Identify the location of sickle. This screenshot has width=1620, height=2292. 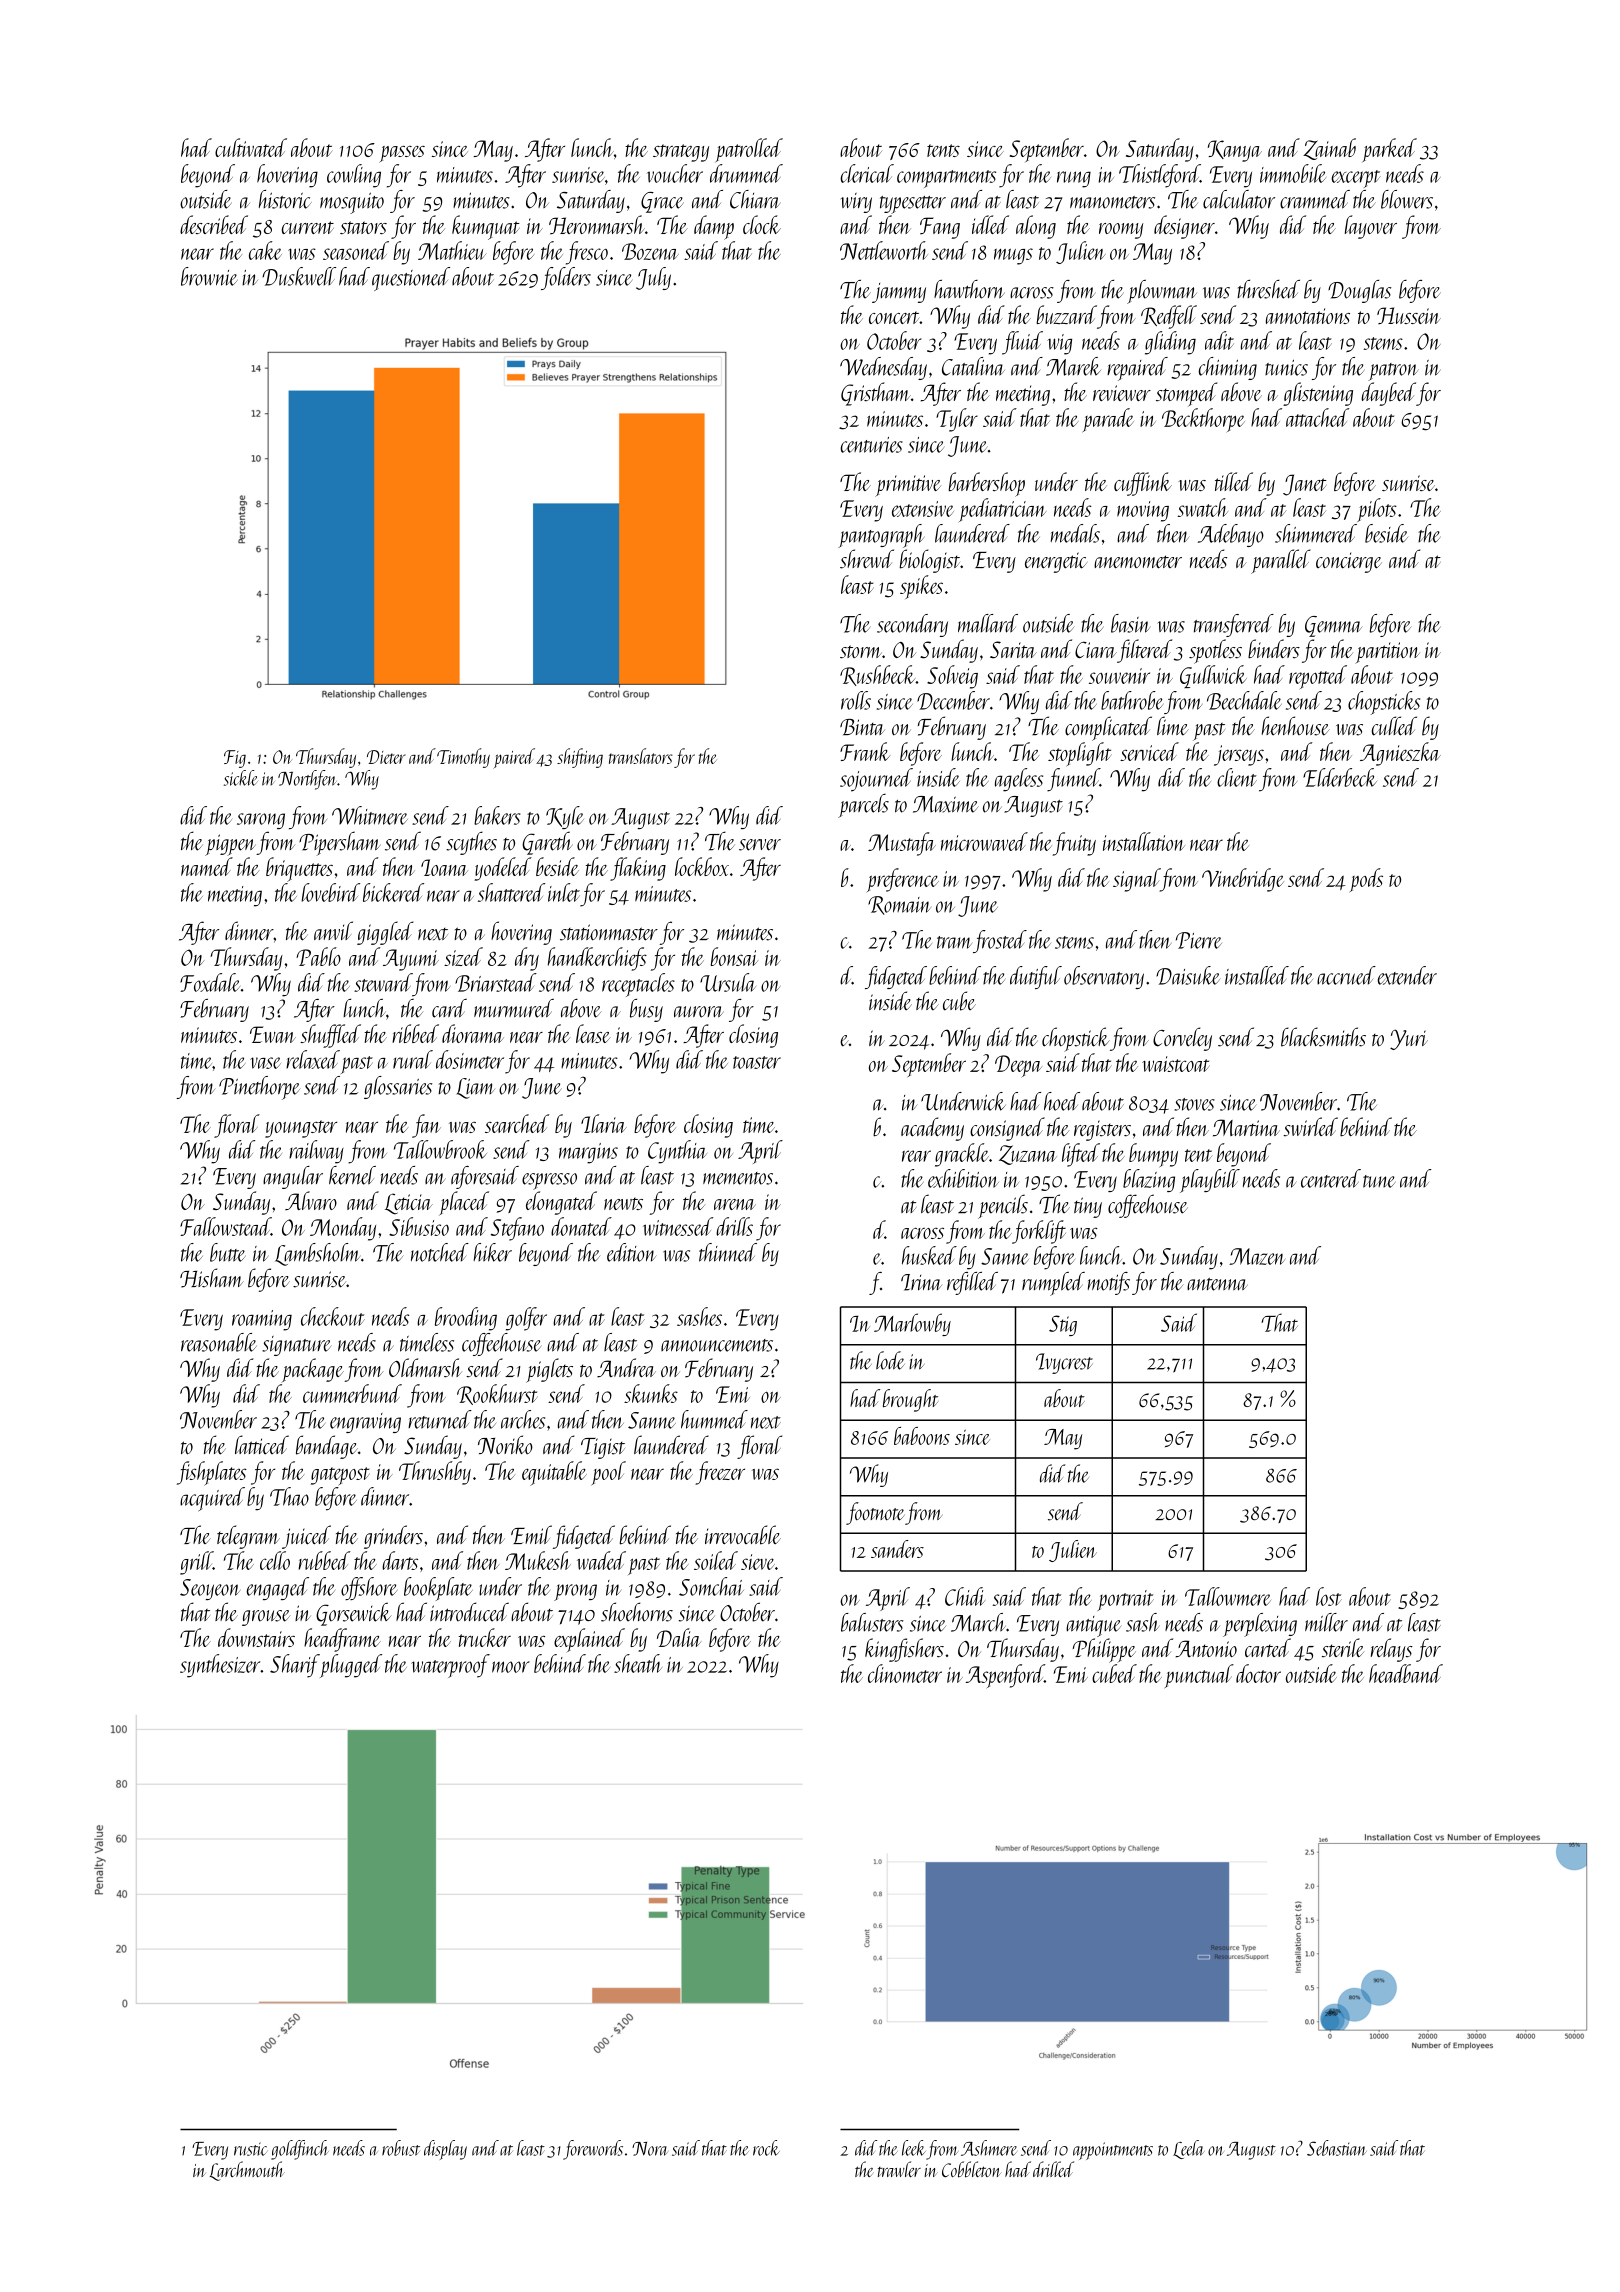
(241, 778).
